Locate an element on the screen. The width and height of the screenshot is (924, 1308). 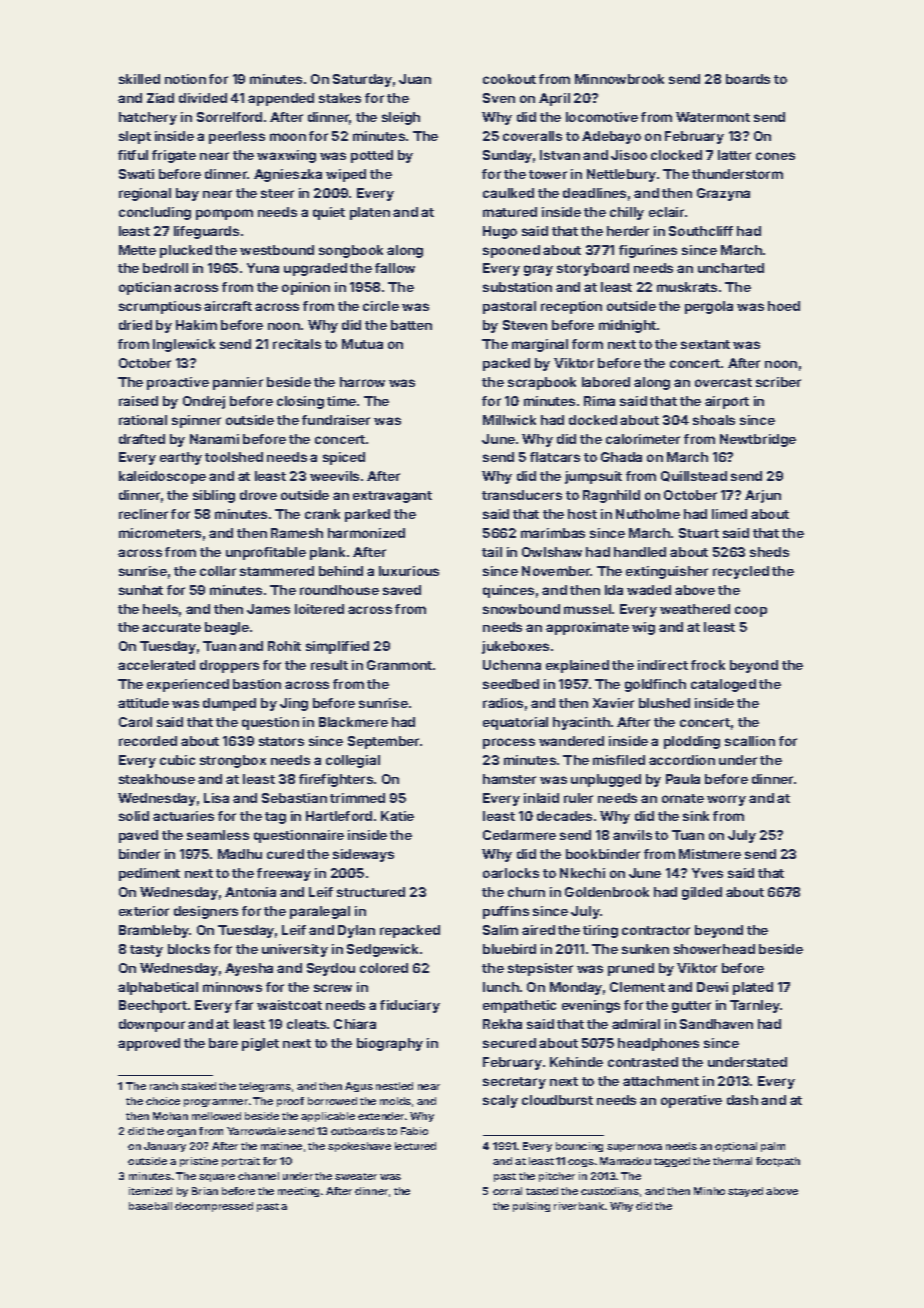
plated is located at coordinates (753, 988).
